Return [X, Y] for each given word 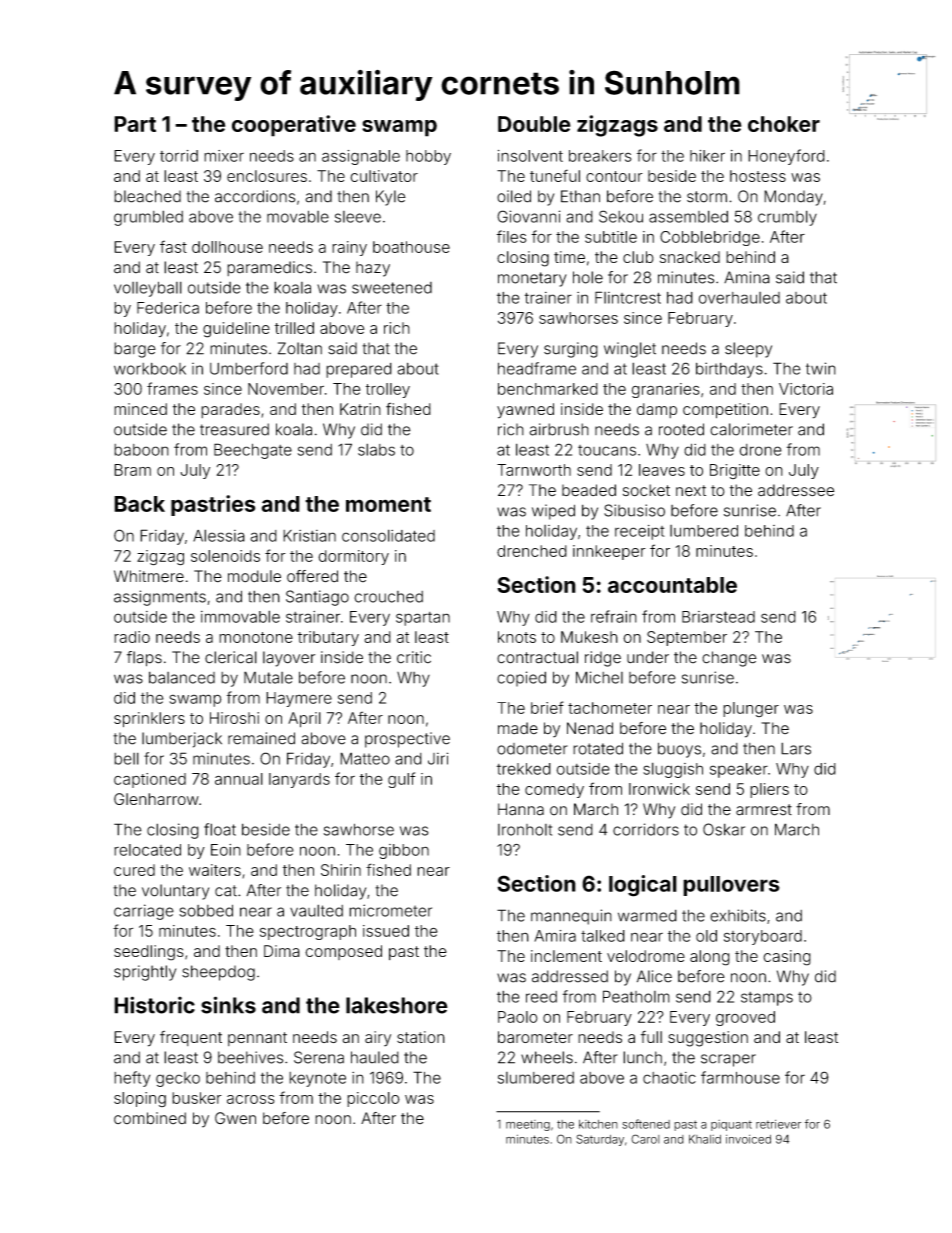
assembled [688, 216]
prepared [359, 370]
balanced [182, 677]
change [729, 659]
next [691, 490]
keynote [317, 1079]
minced [140, 409]
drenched [532, 551]
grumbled [148, 218]
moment [388, 504]
